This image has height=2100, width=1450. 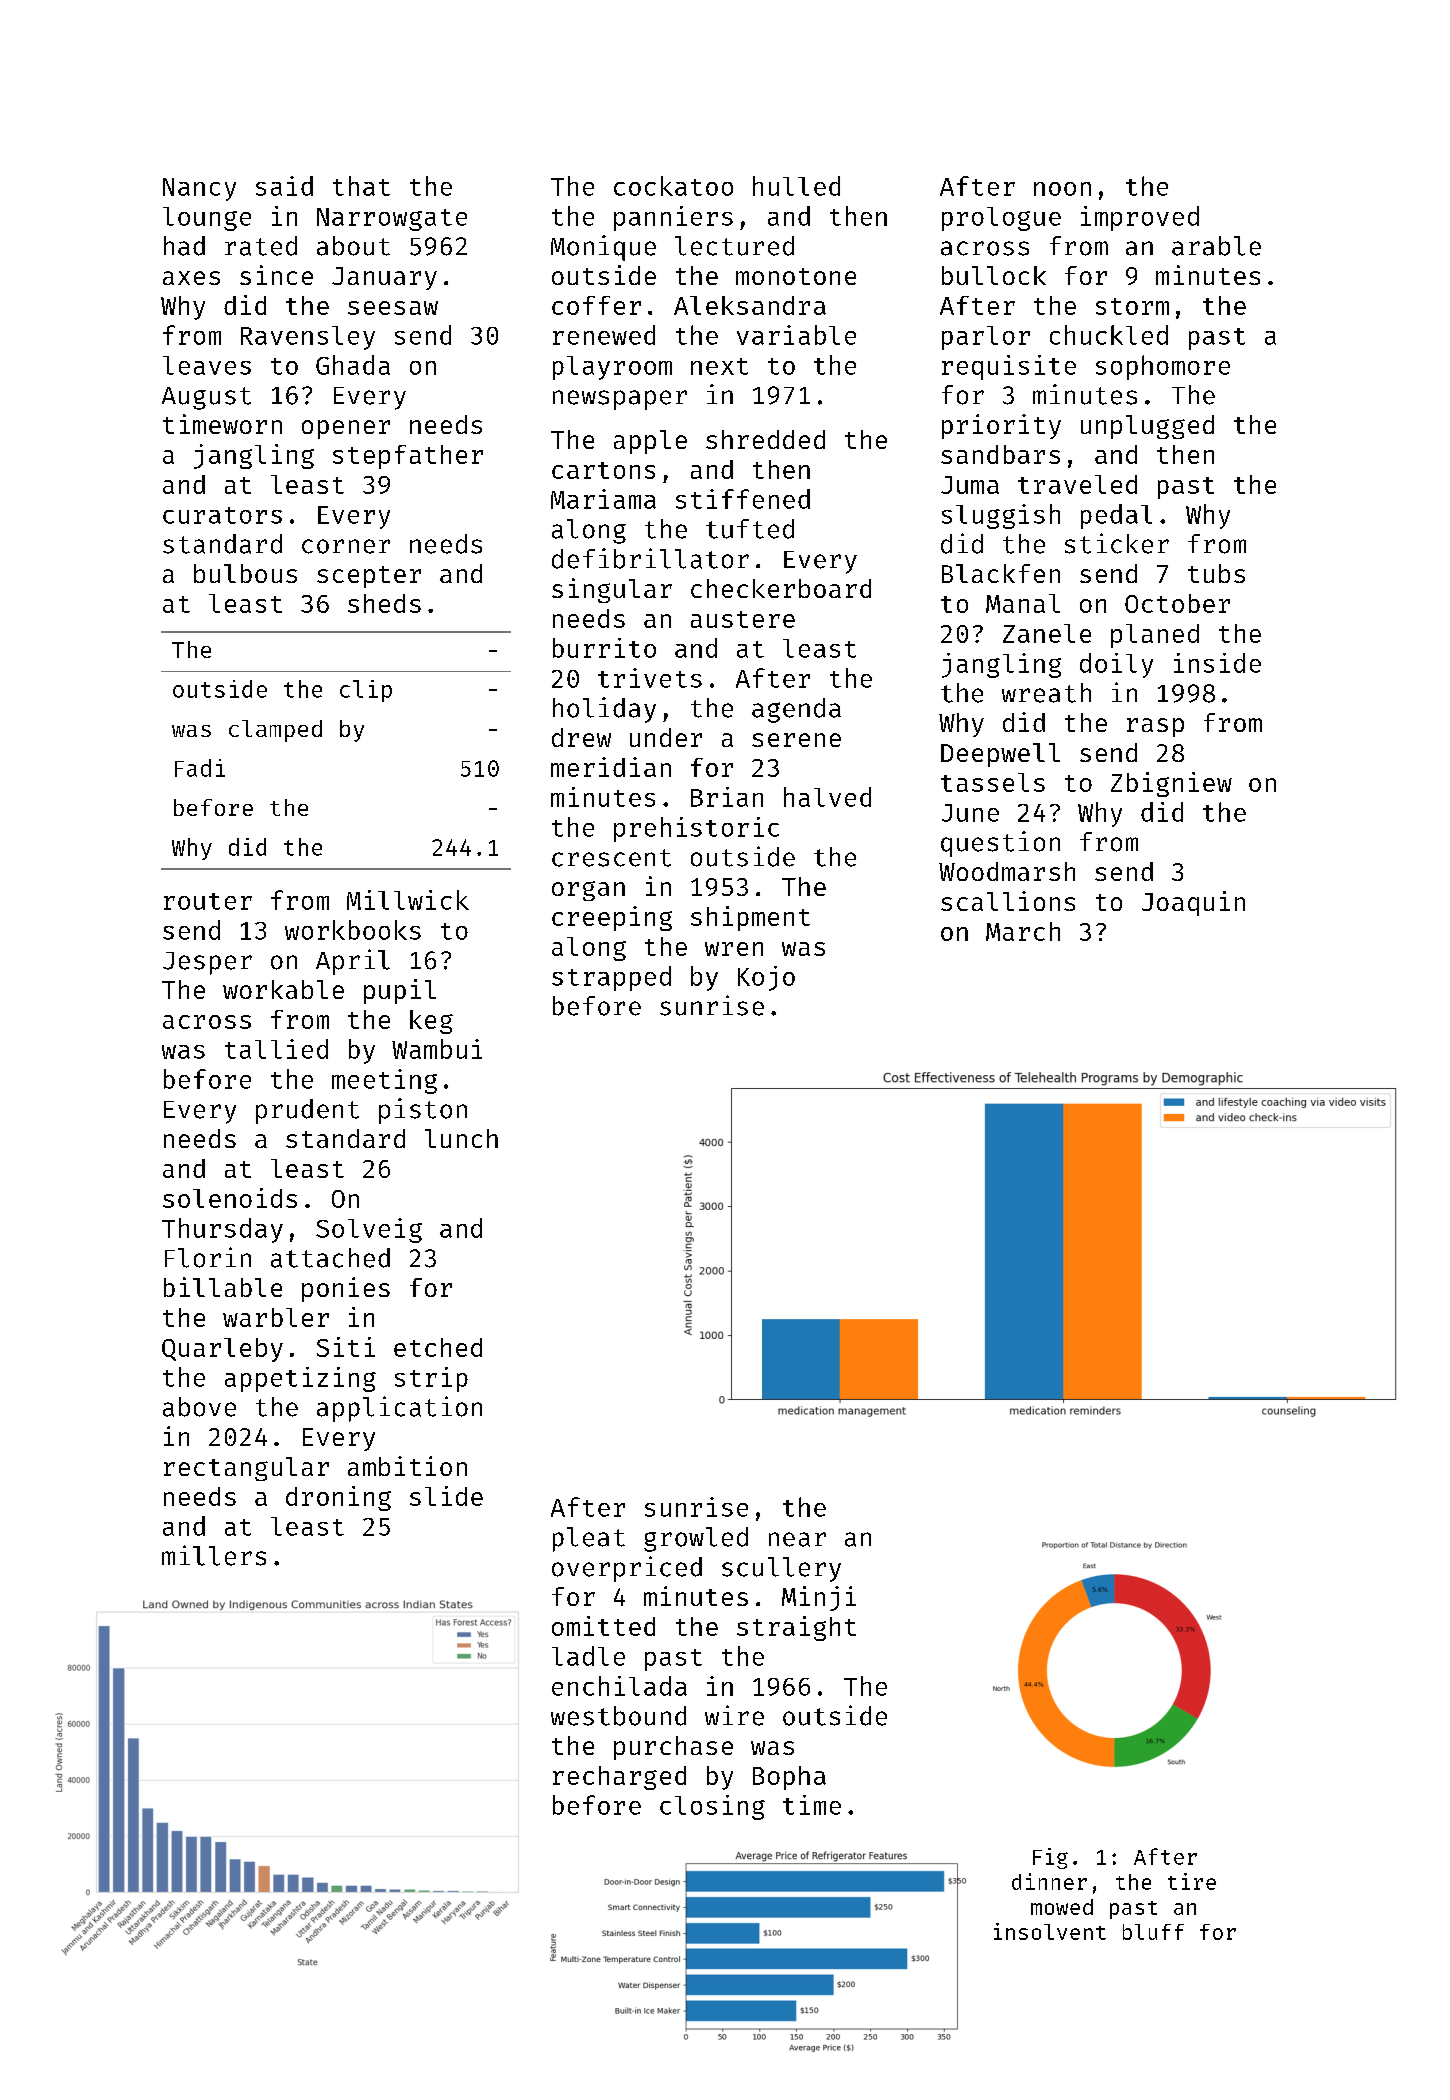 What do you see at coordinates (596, 305) in the image?
I see `coffer` at bounding box center [596, 305].
